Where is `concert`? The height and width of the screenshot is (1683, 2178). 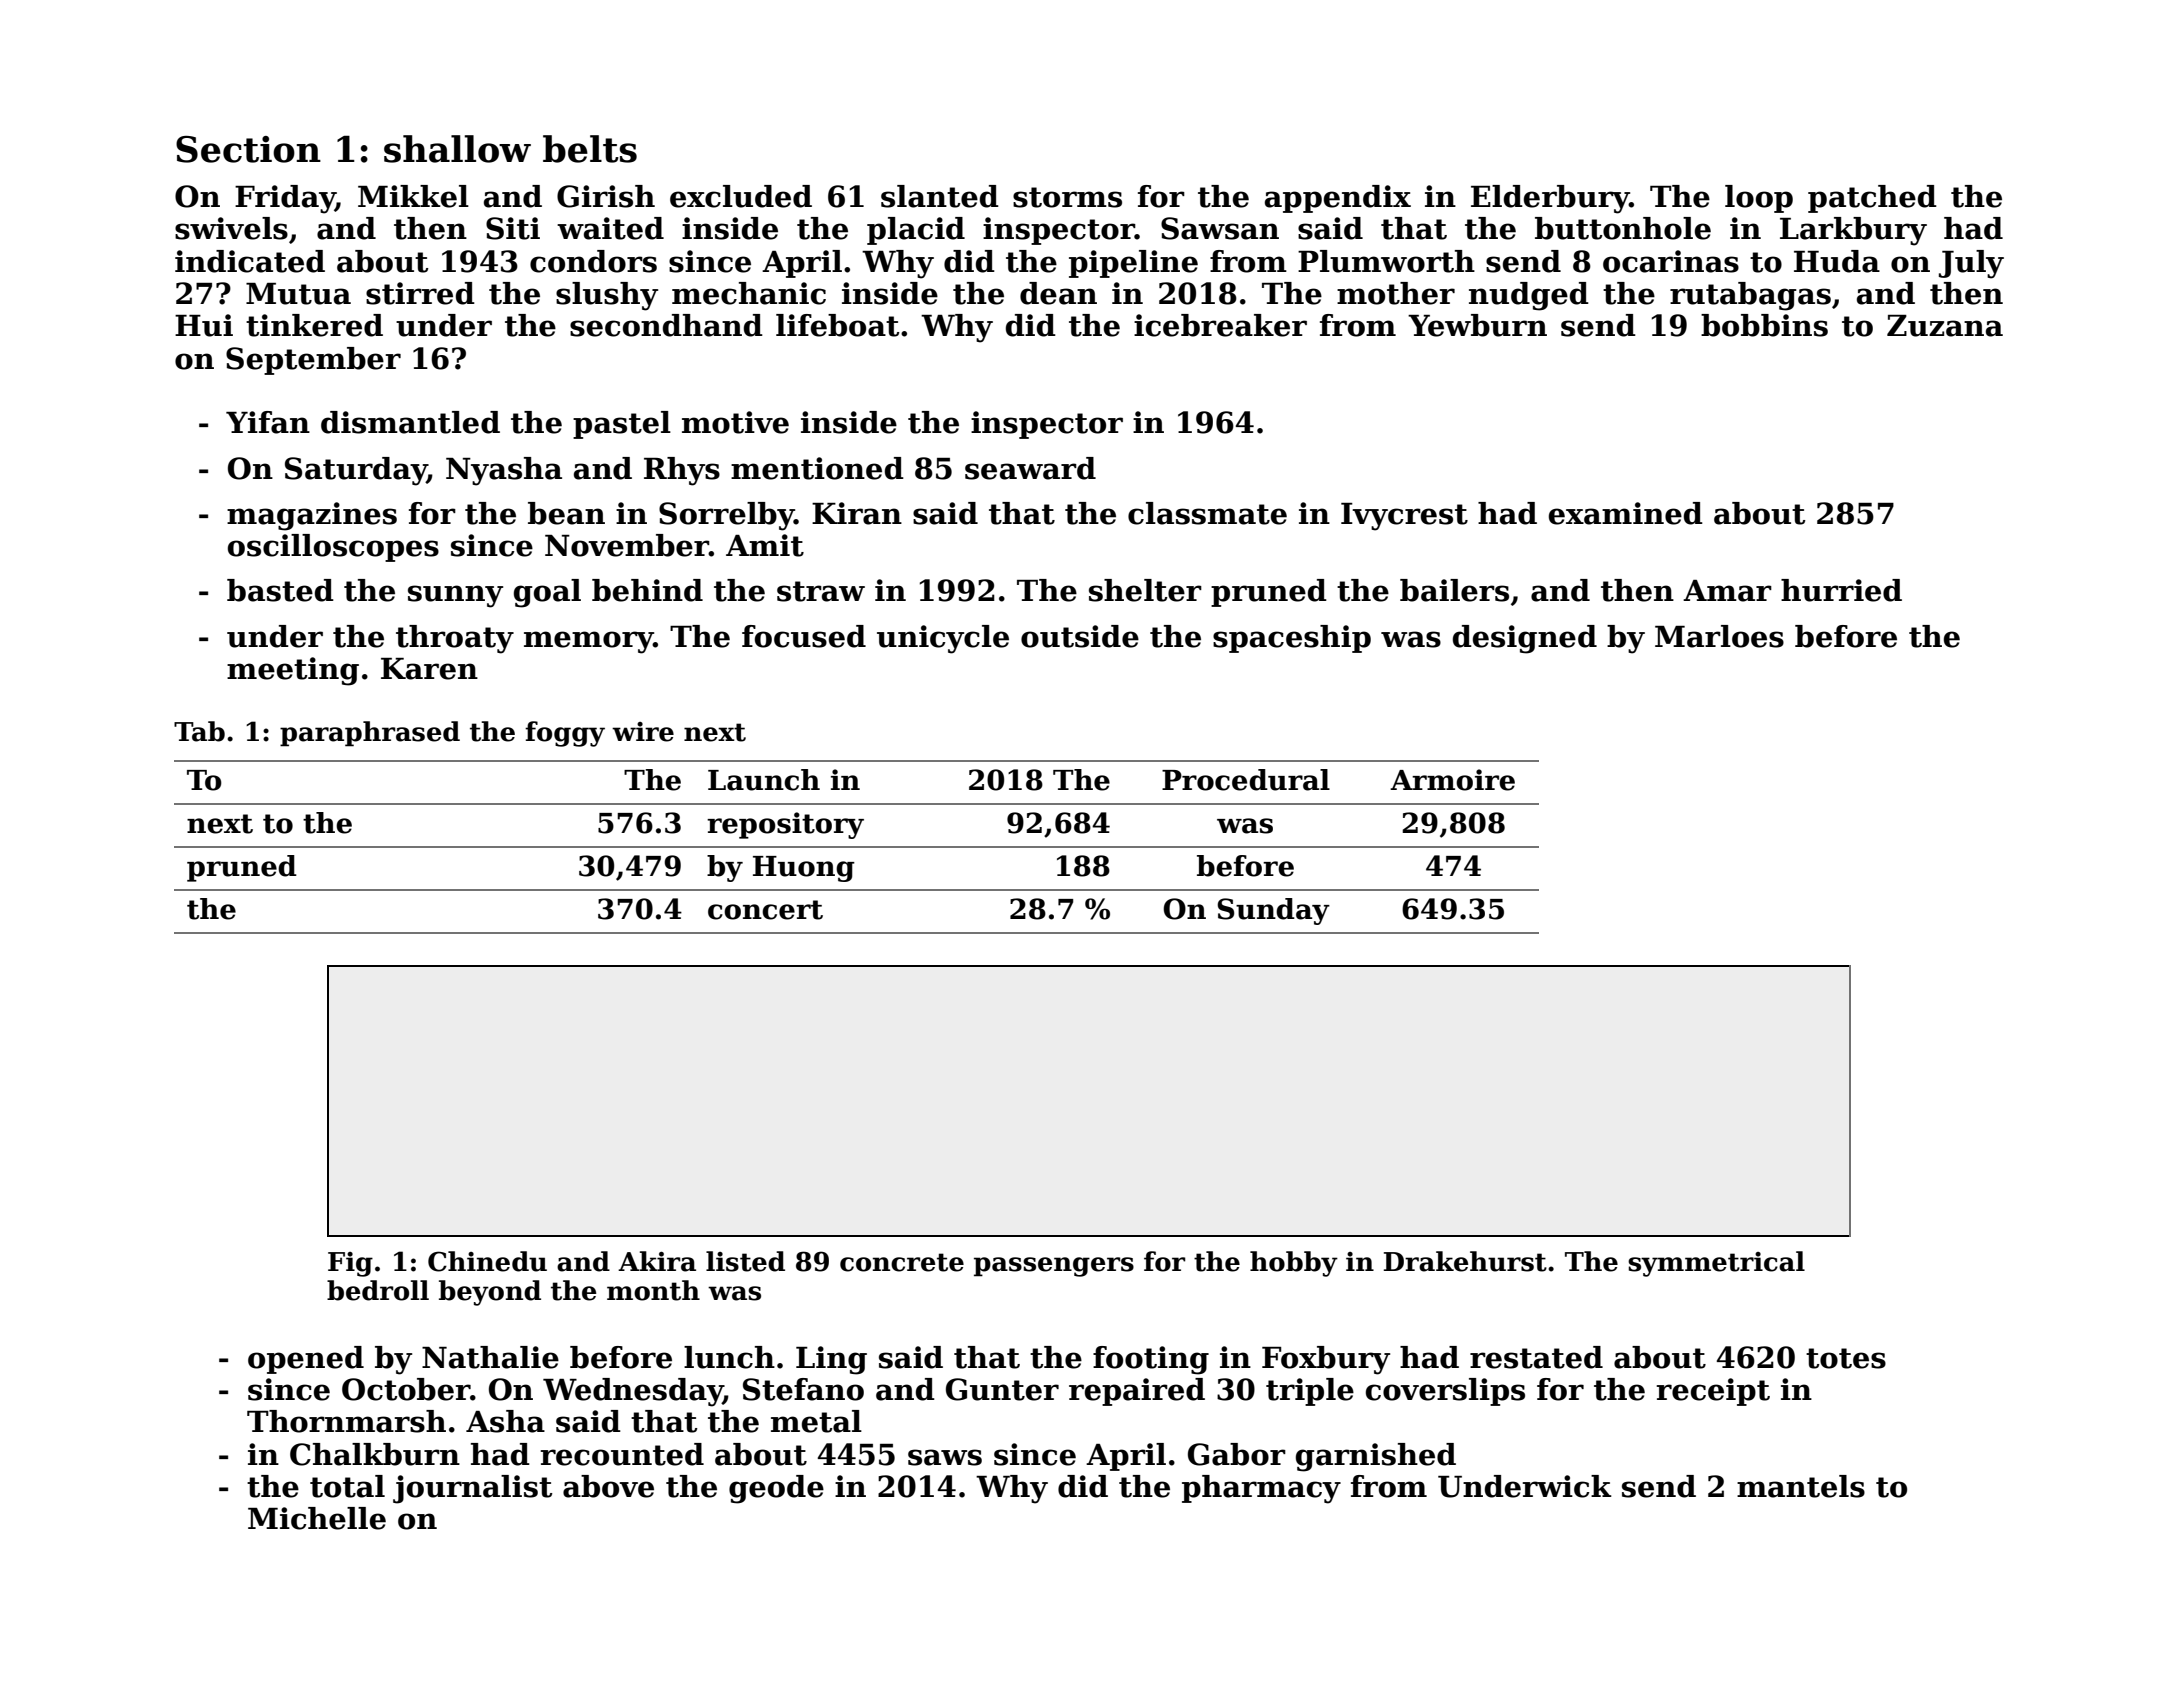 concert is located at coordinates (765, 910).
